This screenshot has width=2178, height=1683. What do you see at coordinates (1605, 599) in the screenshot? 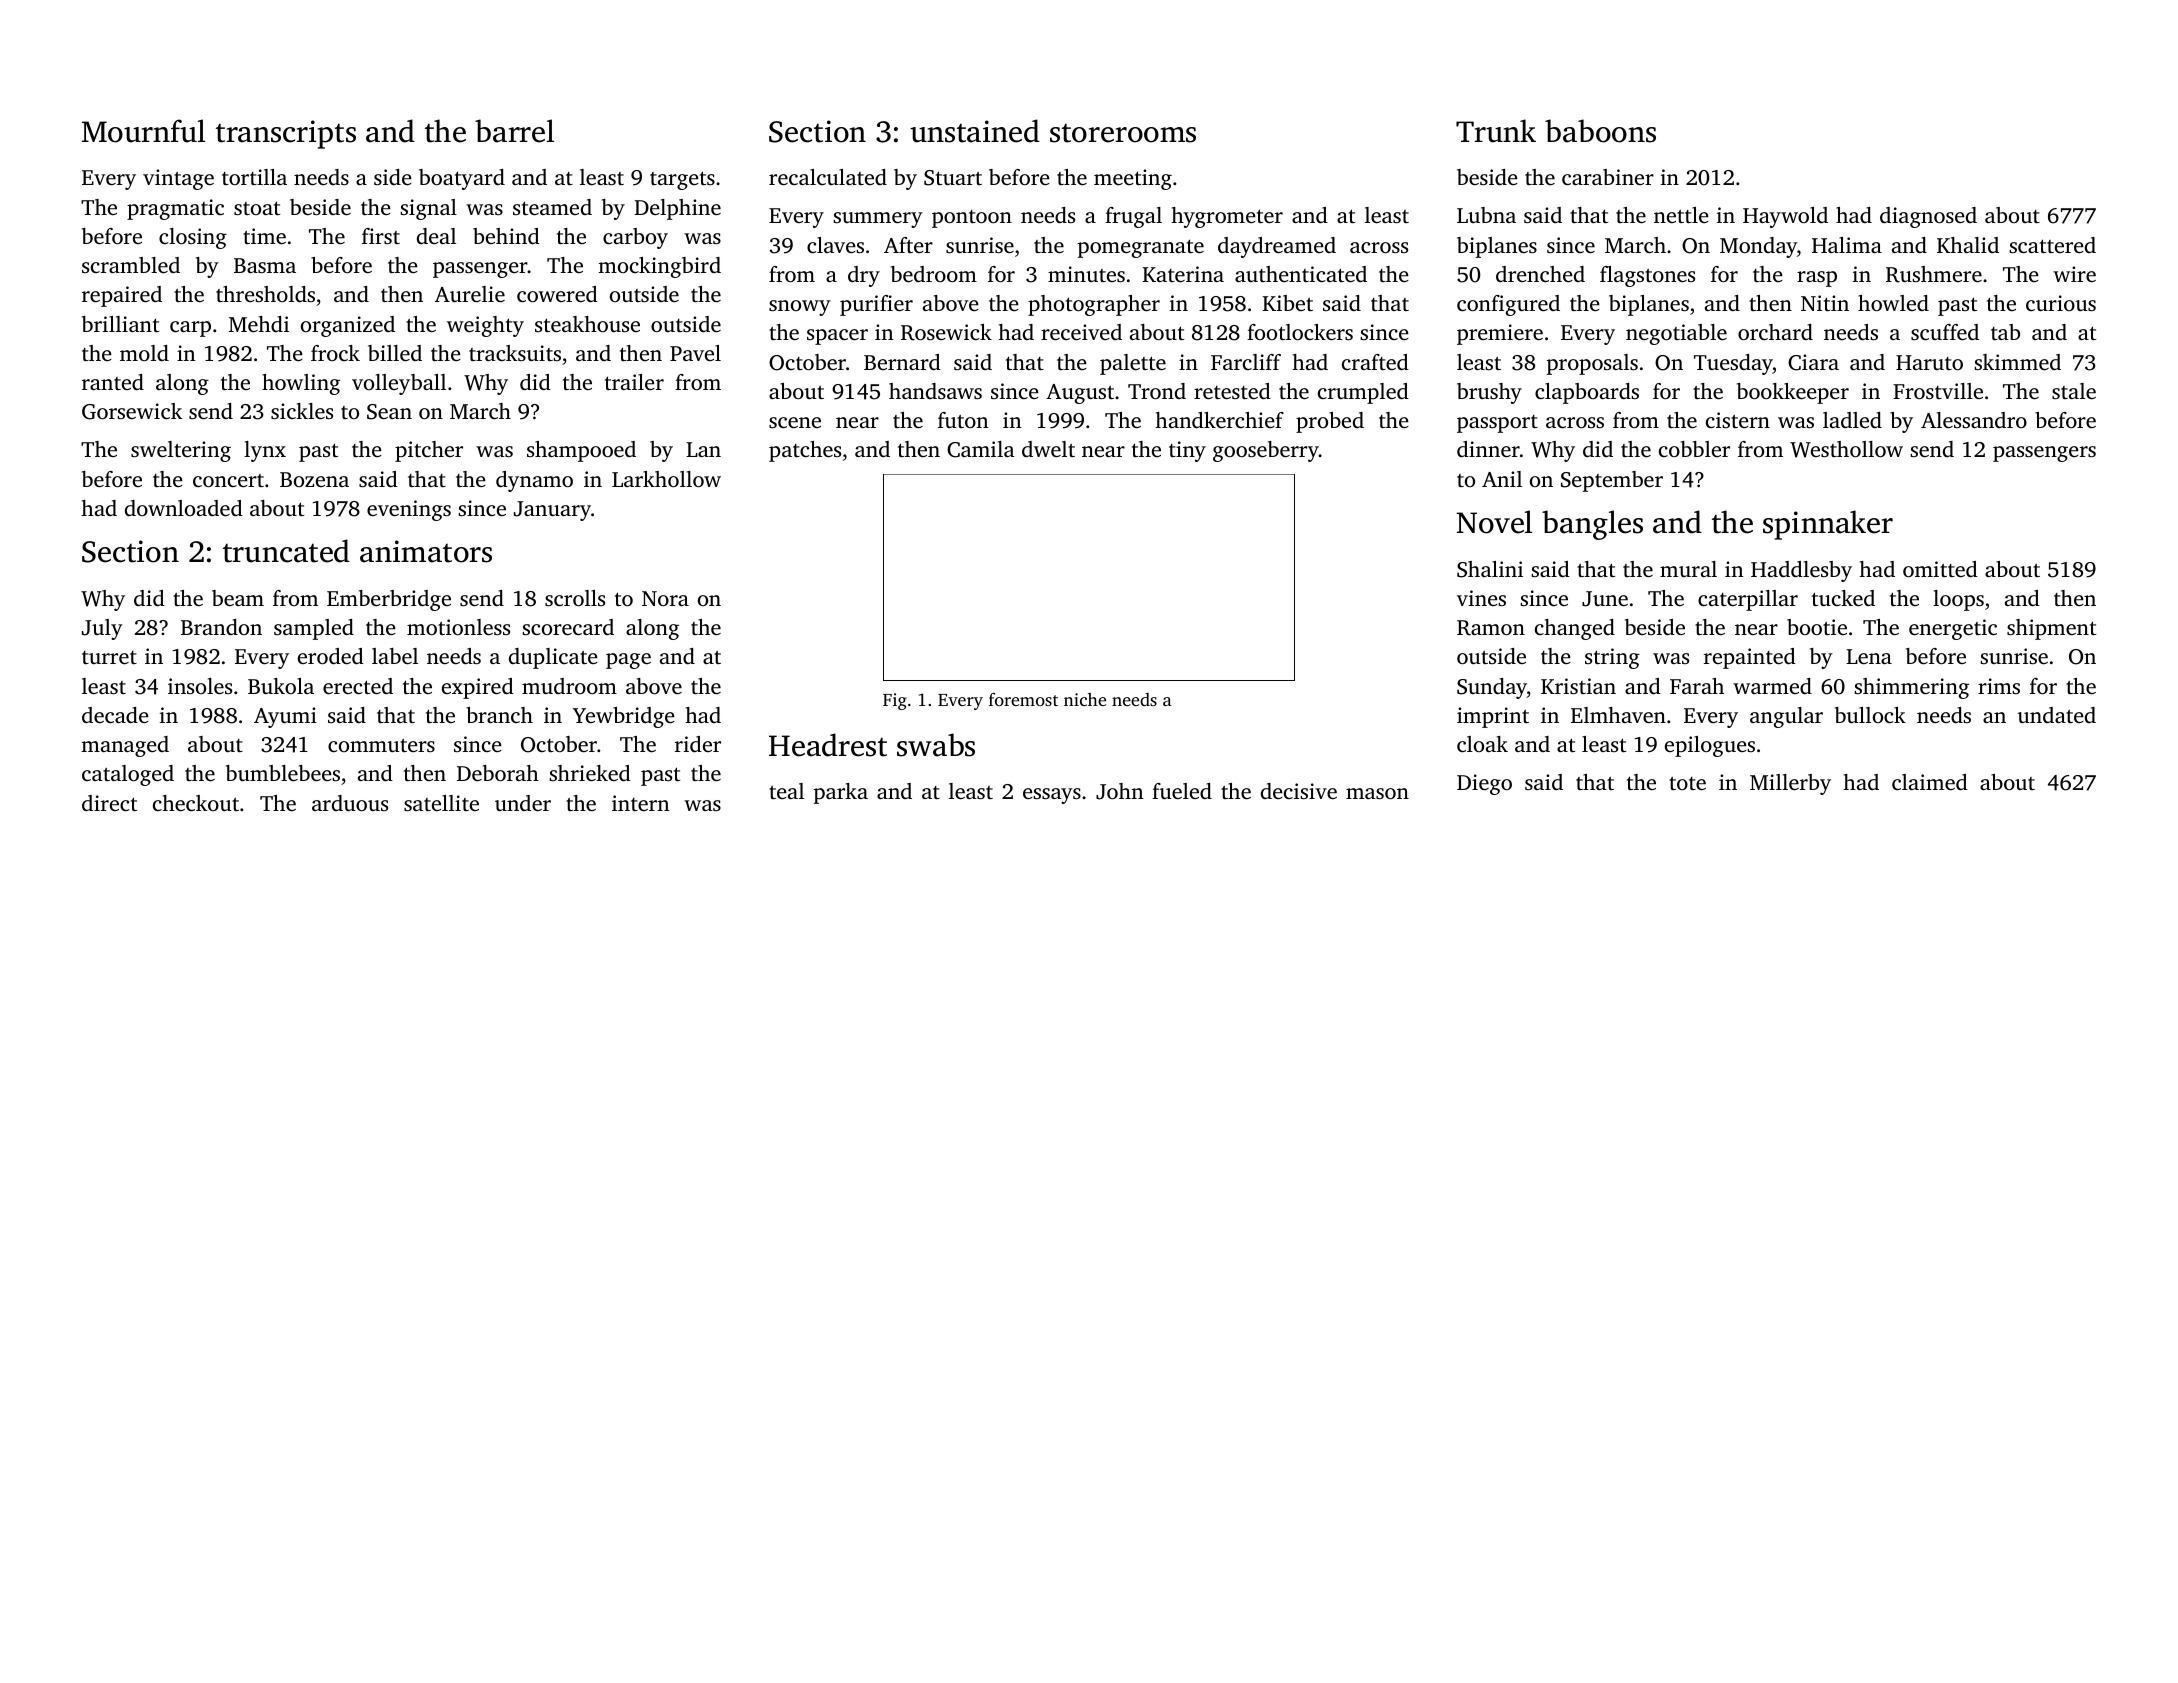
I see `June` at bounding box center [1605, 599].
